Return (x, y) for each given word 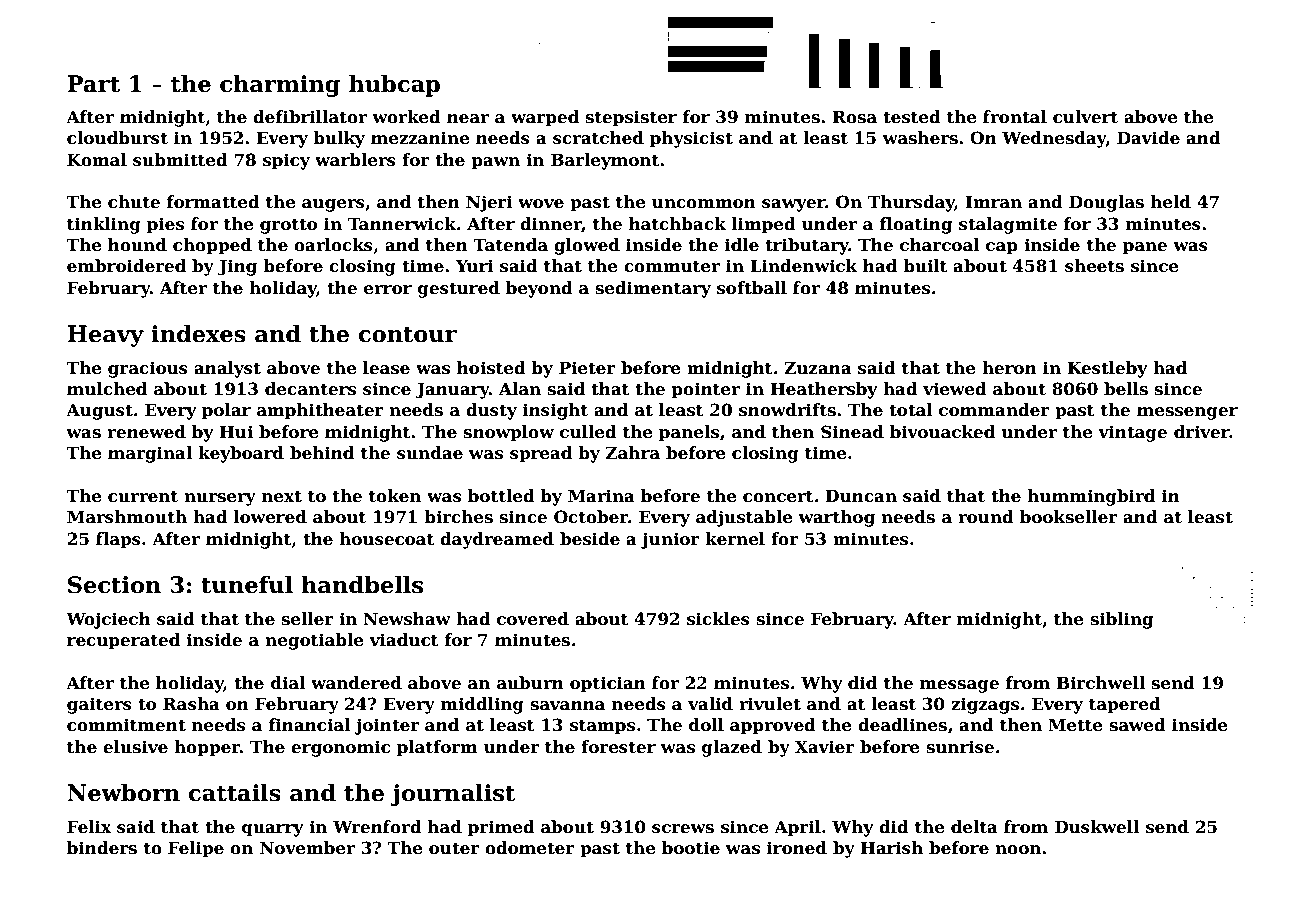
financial (309, 725)
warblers (355, 160)
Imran (993, 202)
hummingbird (1091, 497)
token (395, 496)
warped (545, 118)
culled (588, 432)
